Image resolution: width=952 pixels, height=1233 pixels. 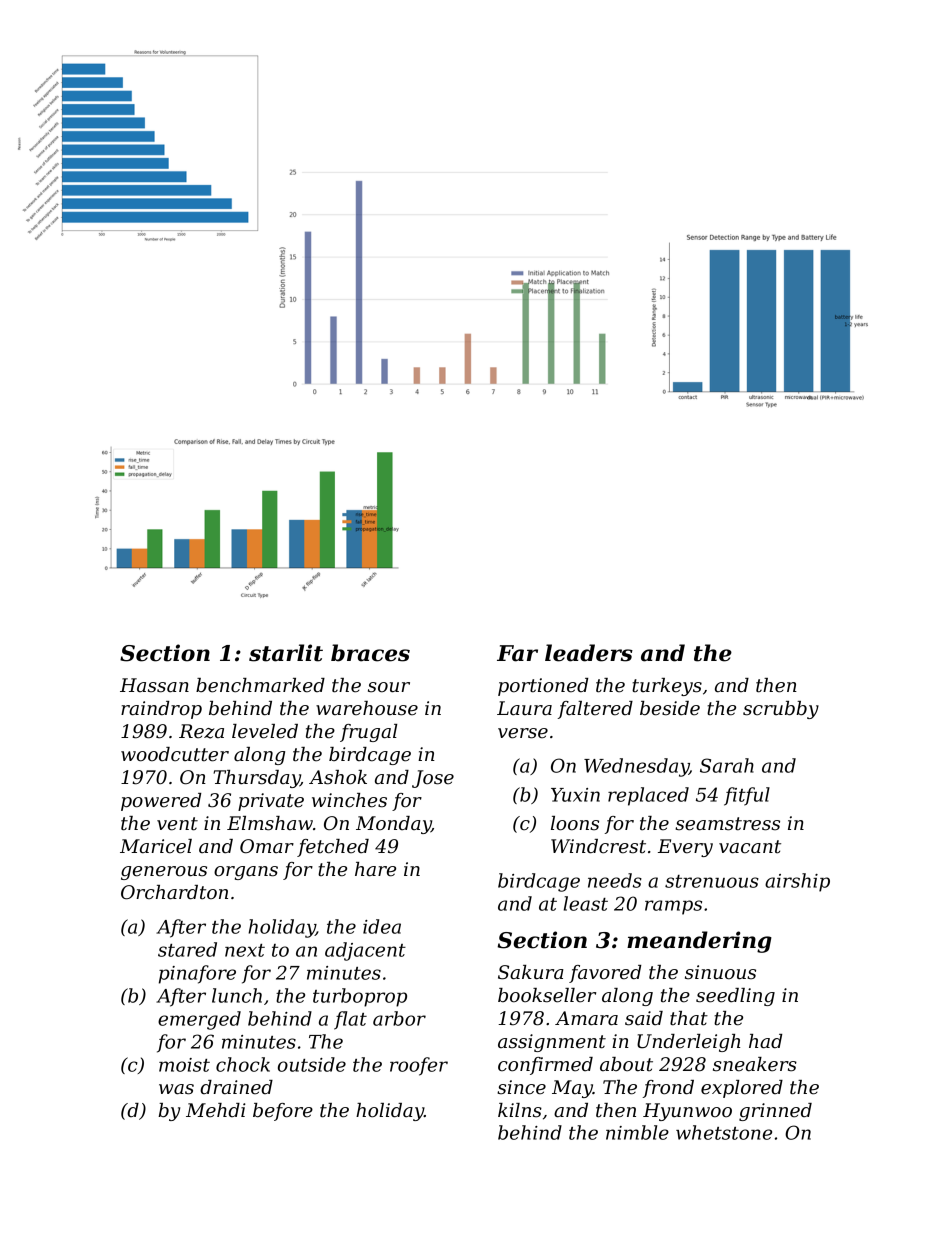 I want to click on Sakura, so click(x=531, y=972).
